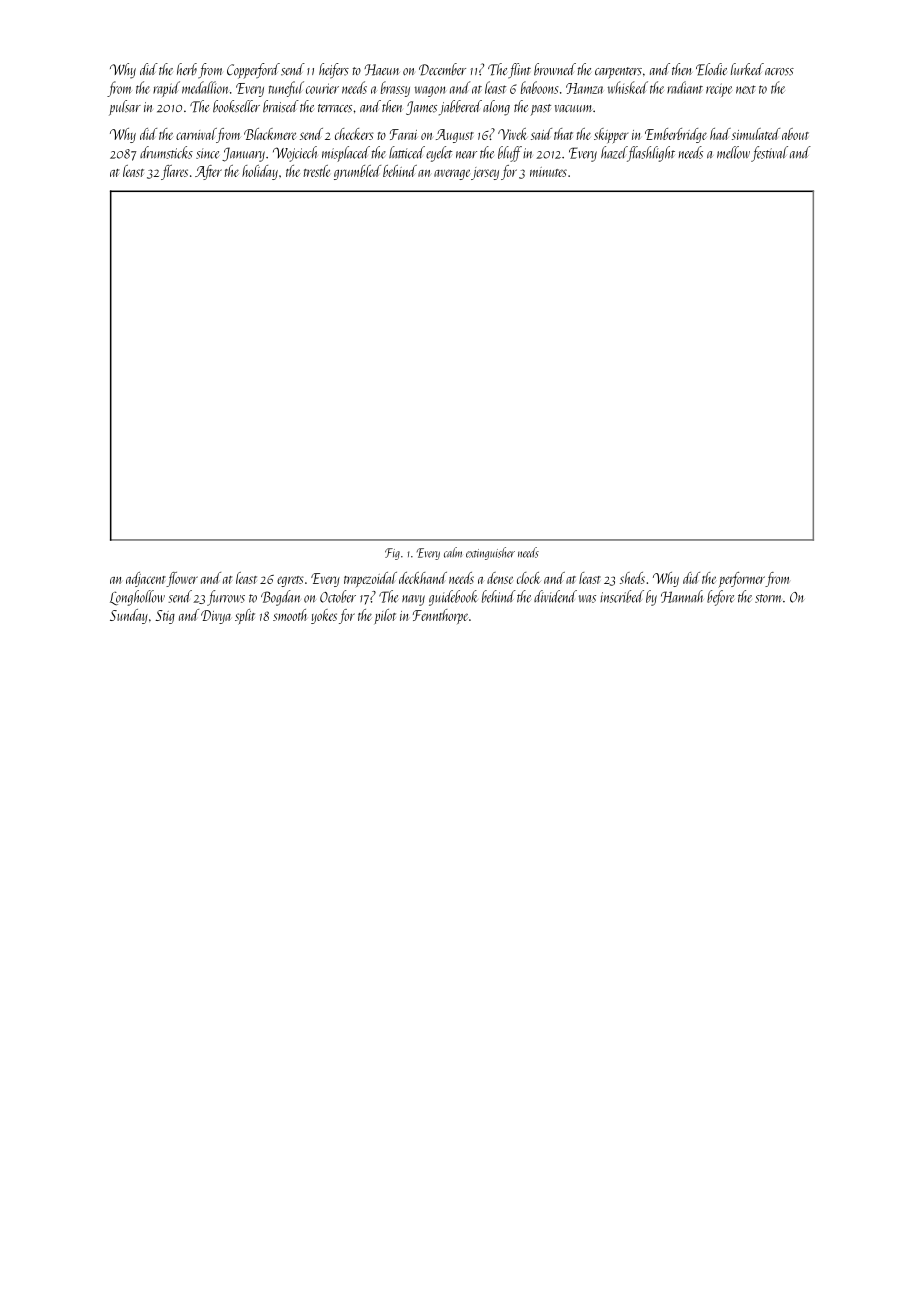 The width and height of the page is (924, 1308). I want to click on December, so click(442, 69).
